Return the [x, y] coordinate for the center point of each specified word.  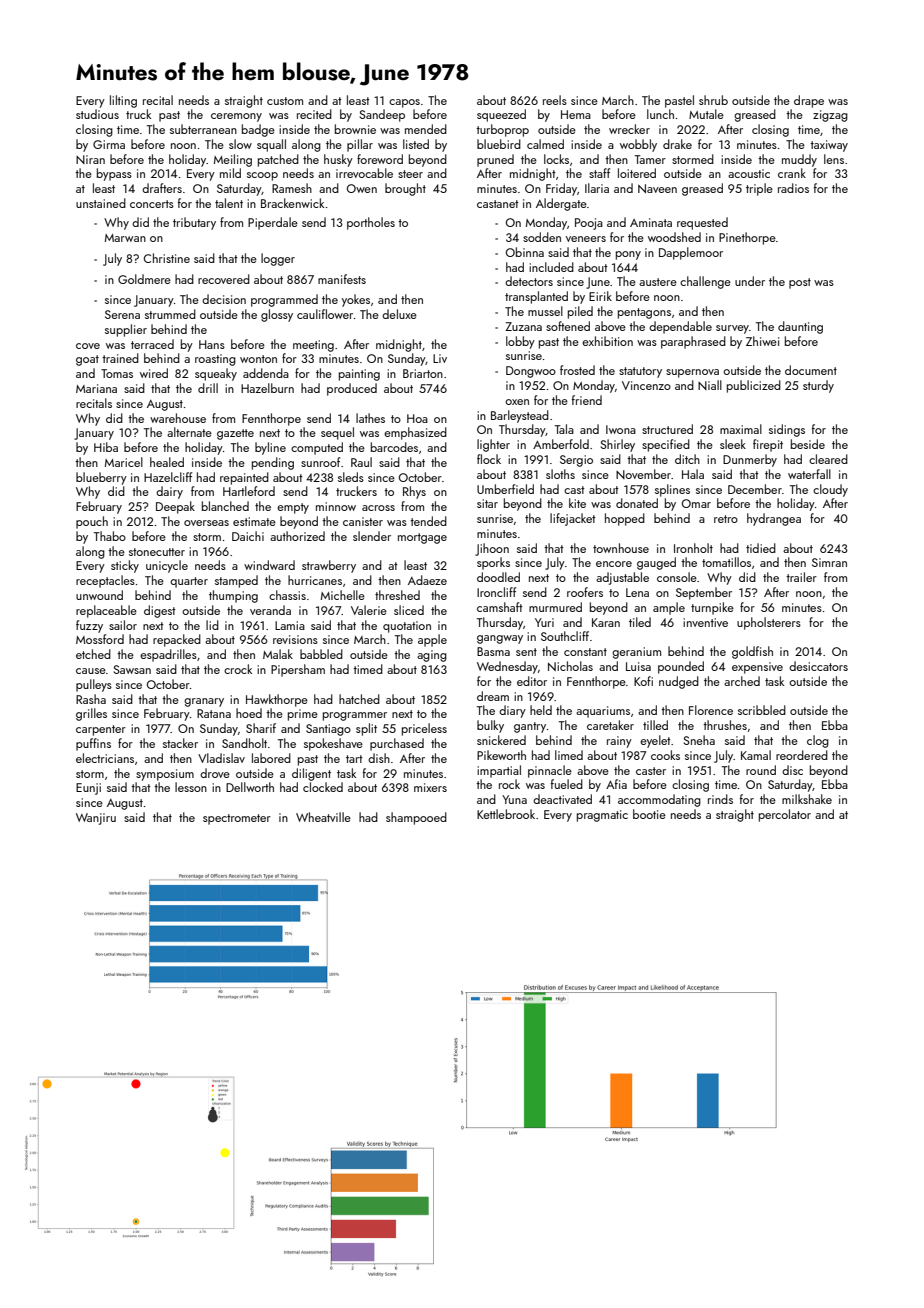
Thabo [110, 536]
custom [285, 101]
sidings [787, 430]
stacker [180, 743]
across [378, 508]
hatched [359, 699]
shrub [713, 100]
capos [404, 103]
